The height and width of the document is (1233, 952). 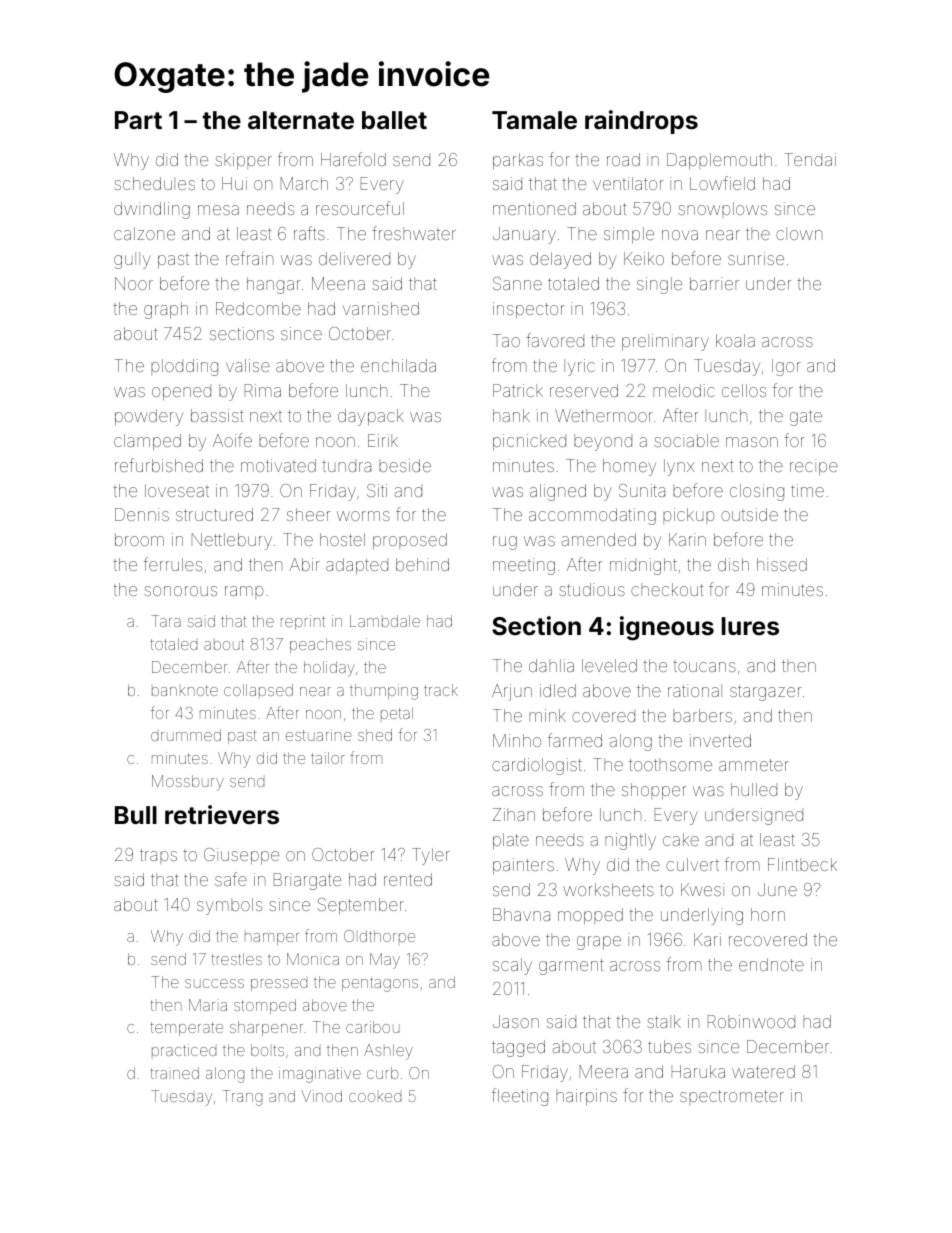 I want to click on delayed, so click(x=560, y=260).
